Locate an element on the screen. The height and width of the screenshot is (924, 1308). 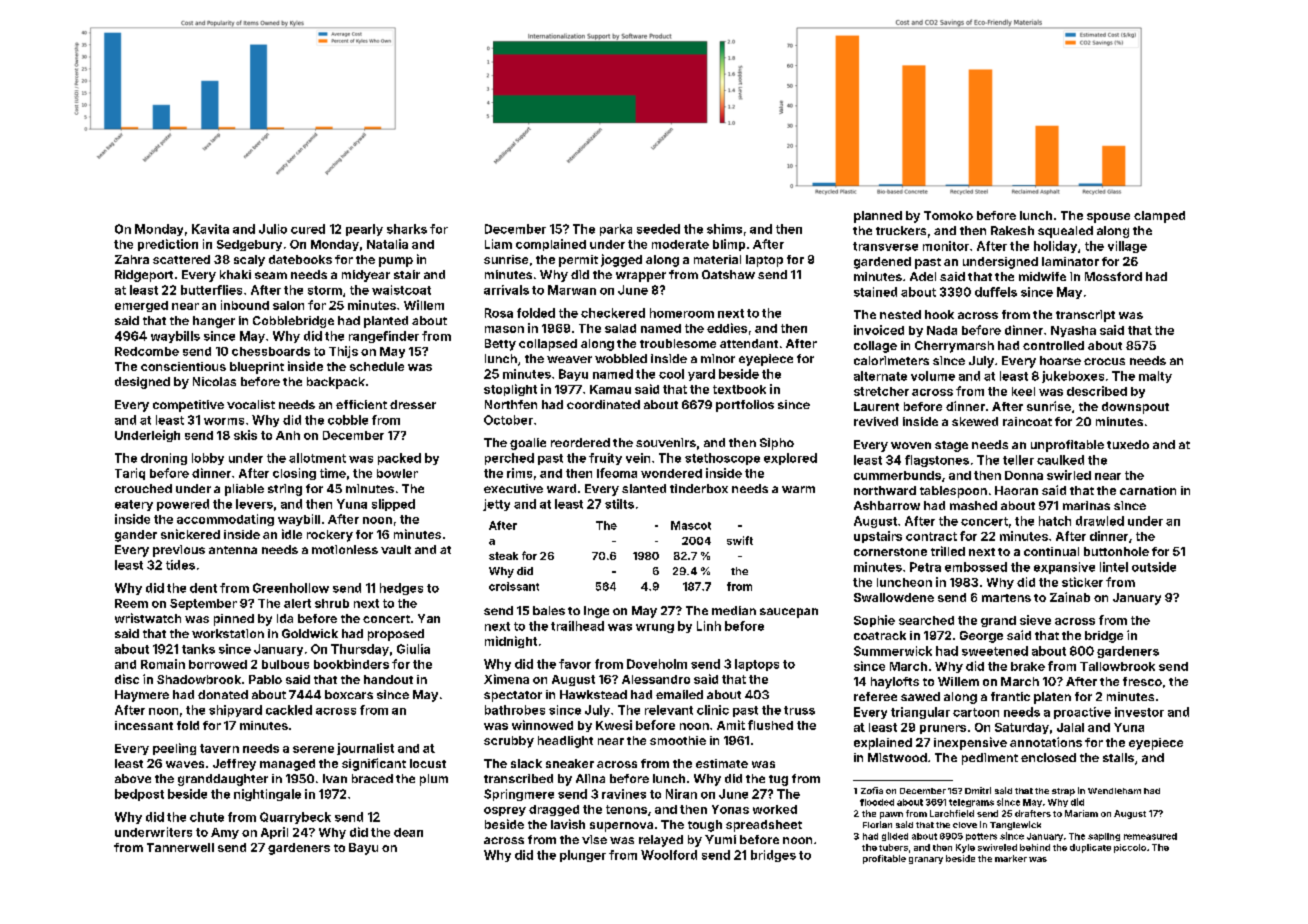
tinderbox is located at coordinates (699, 488).
